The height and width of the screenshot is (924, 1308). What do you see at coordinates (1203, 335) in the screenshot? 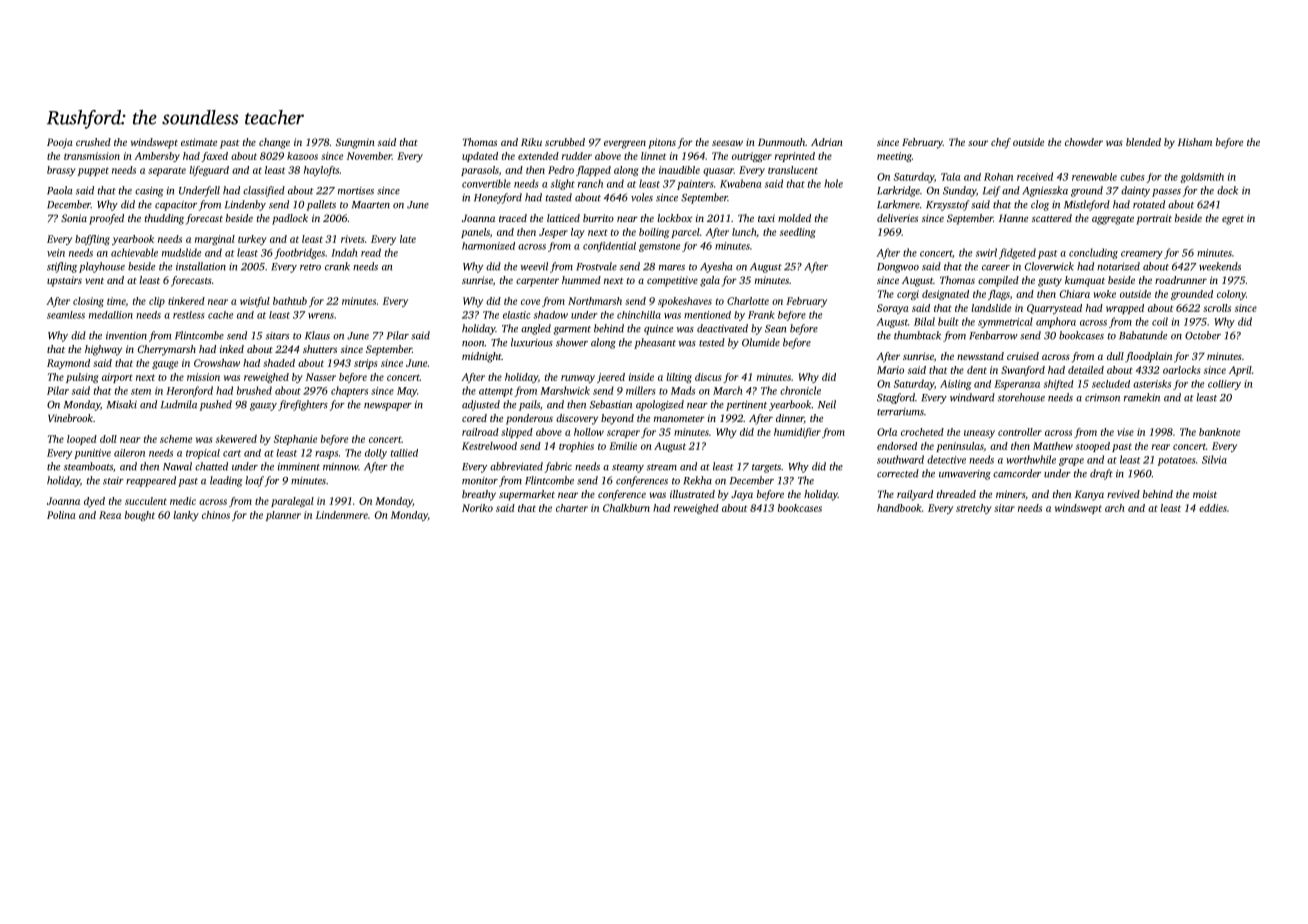
I see `October` at bounding box center [1203, 335].
